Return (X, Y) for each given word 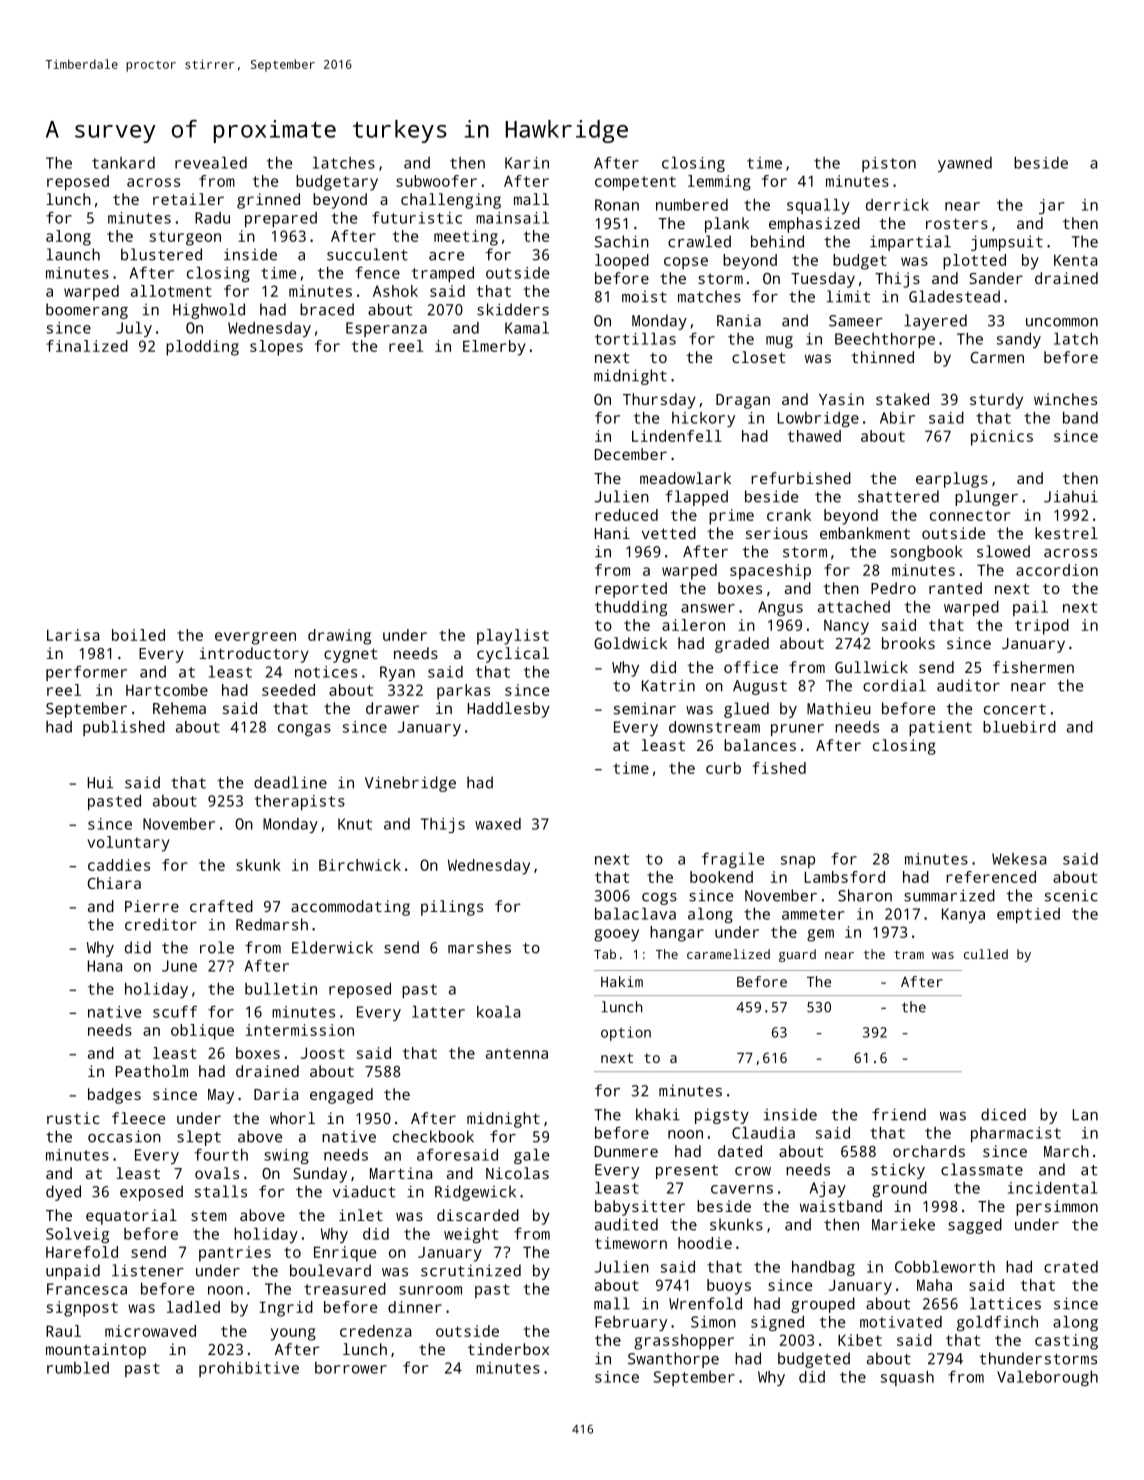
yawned (965, 164)
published (124, 728)
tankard (123, 163)
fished (779, 768)
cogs (659, 899)
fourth (221, 1154)
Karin (527, 163)
